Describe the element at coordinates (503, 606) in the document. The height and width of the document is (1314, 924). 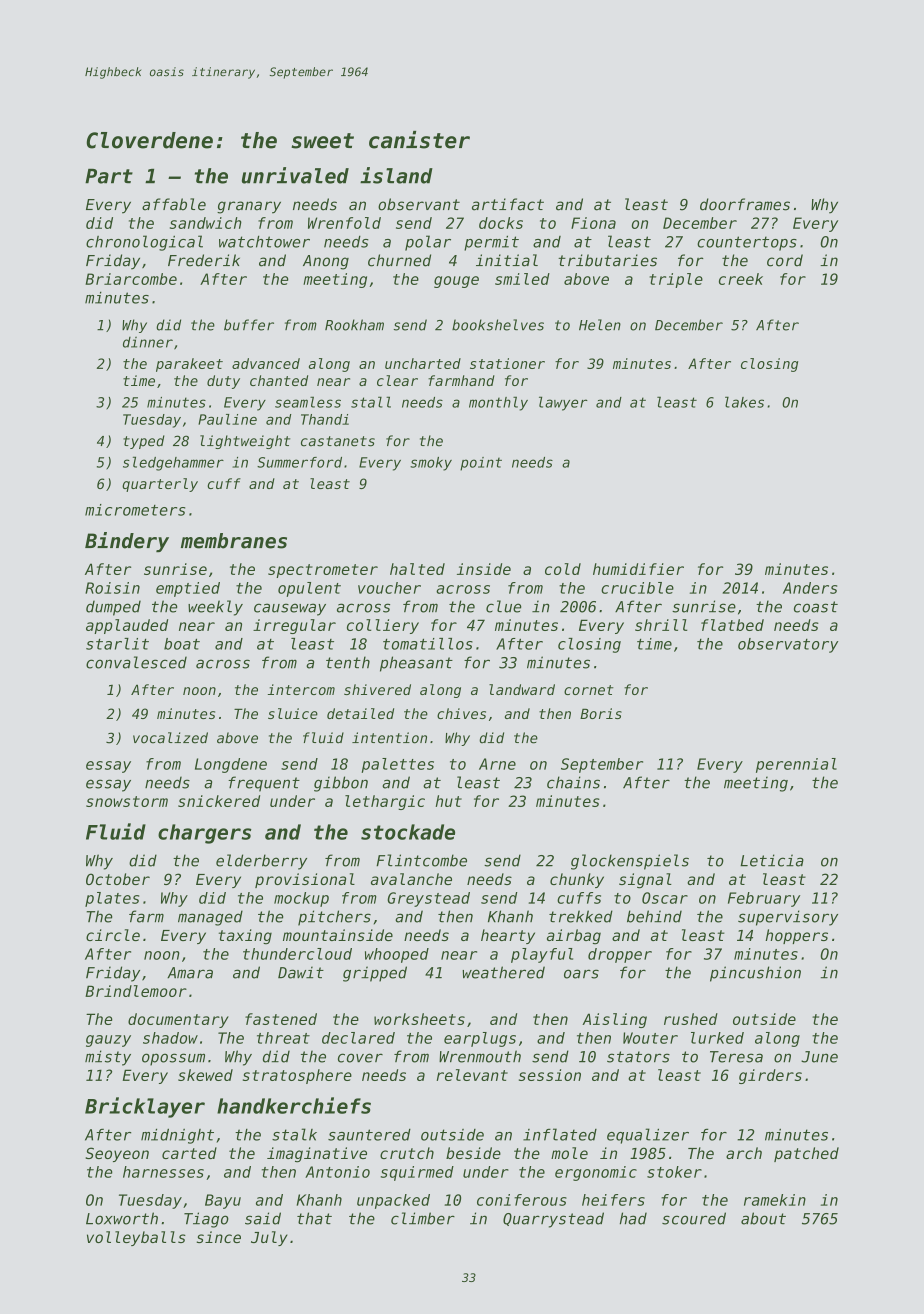
I see `clue` at that location.
